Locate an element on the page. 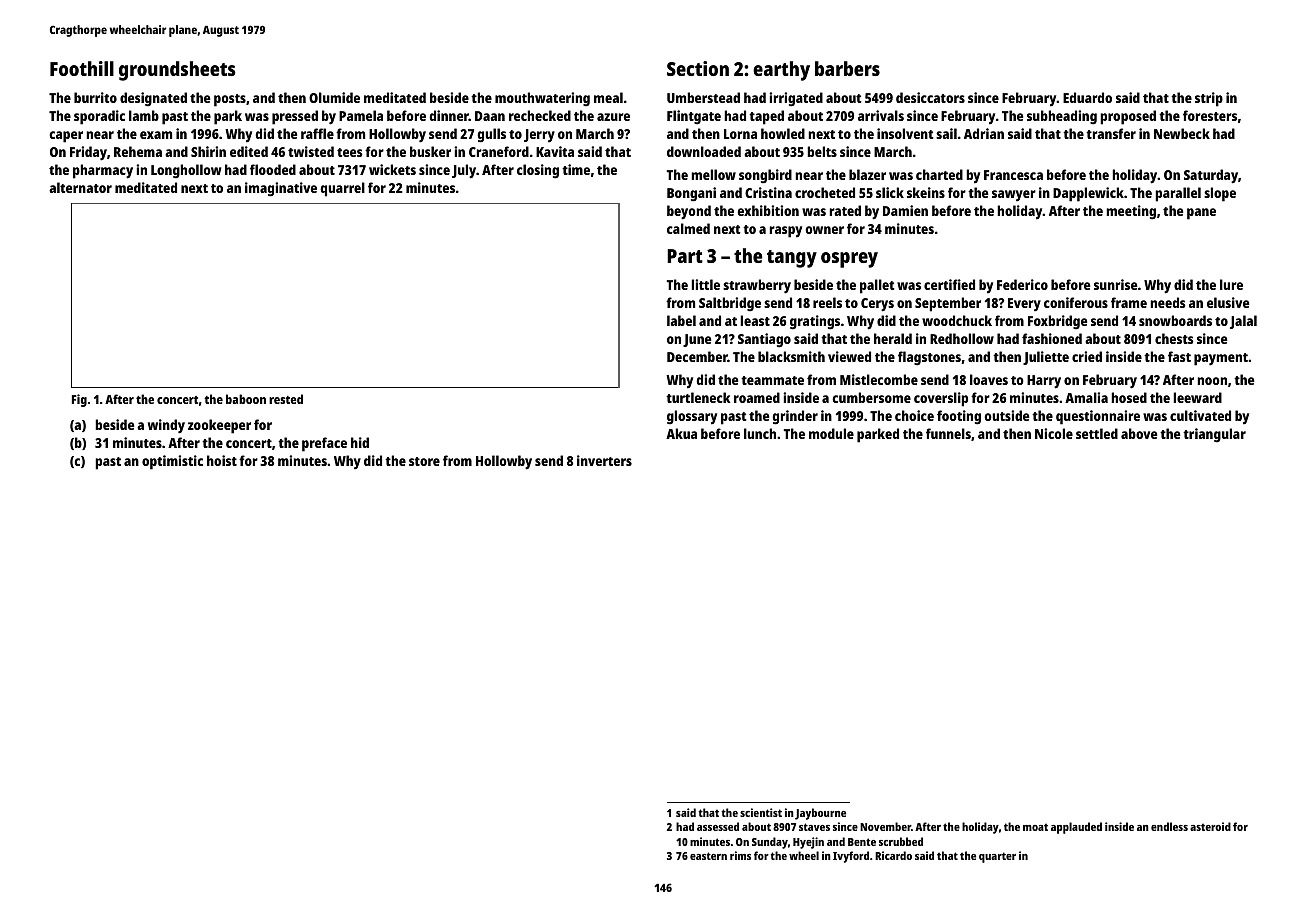  Foxbridge is located at coordinates (1057, 322).
